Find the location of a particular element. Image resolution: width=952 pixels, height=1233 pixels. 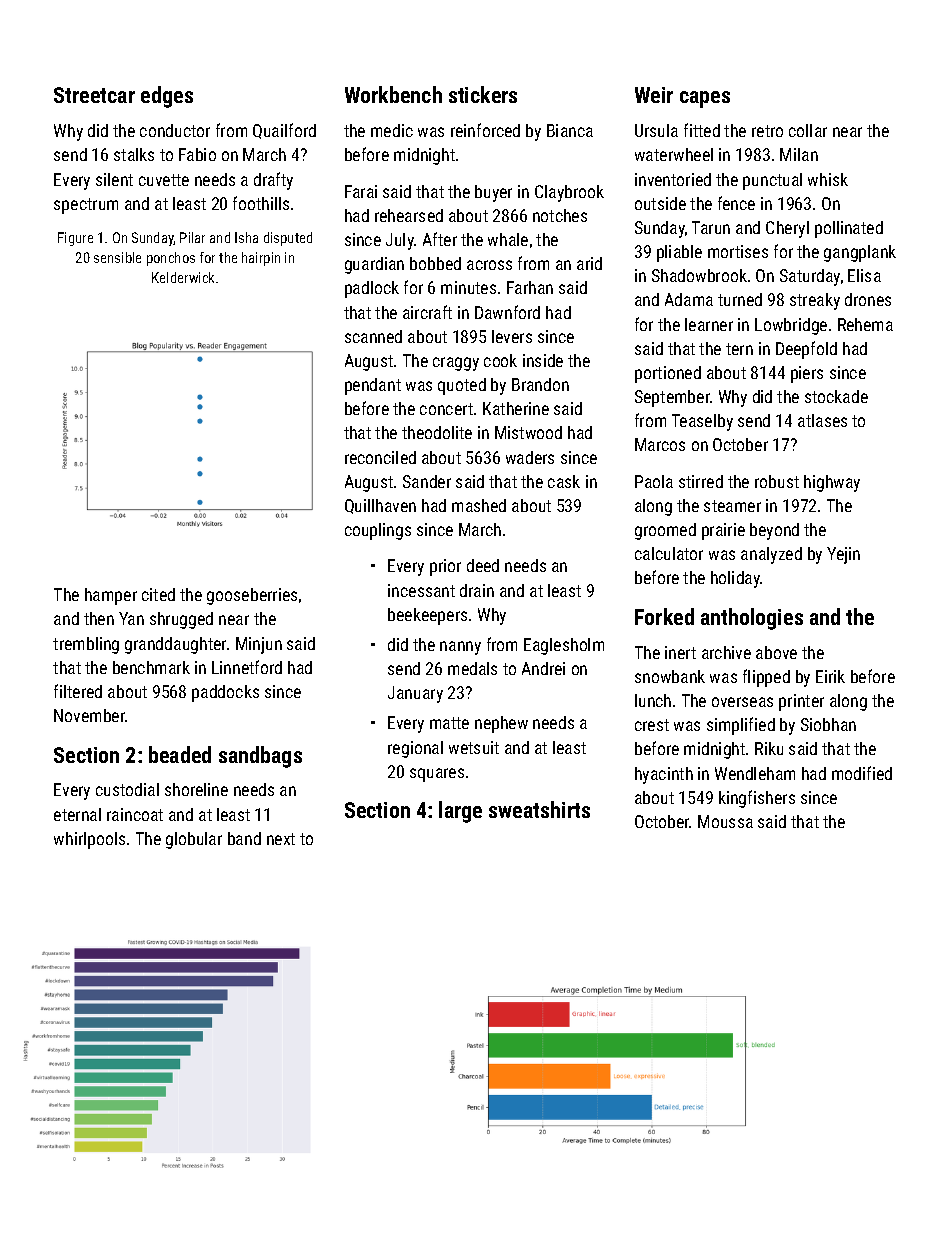

stockade is located at coordinates (836, 396).
